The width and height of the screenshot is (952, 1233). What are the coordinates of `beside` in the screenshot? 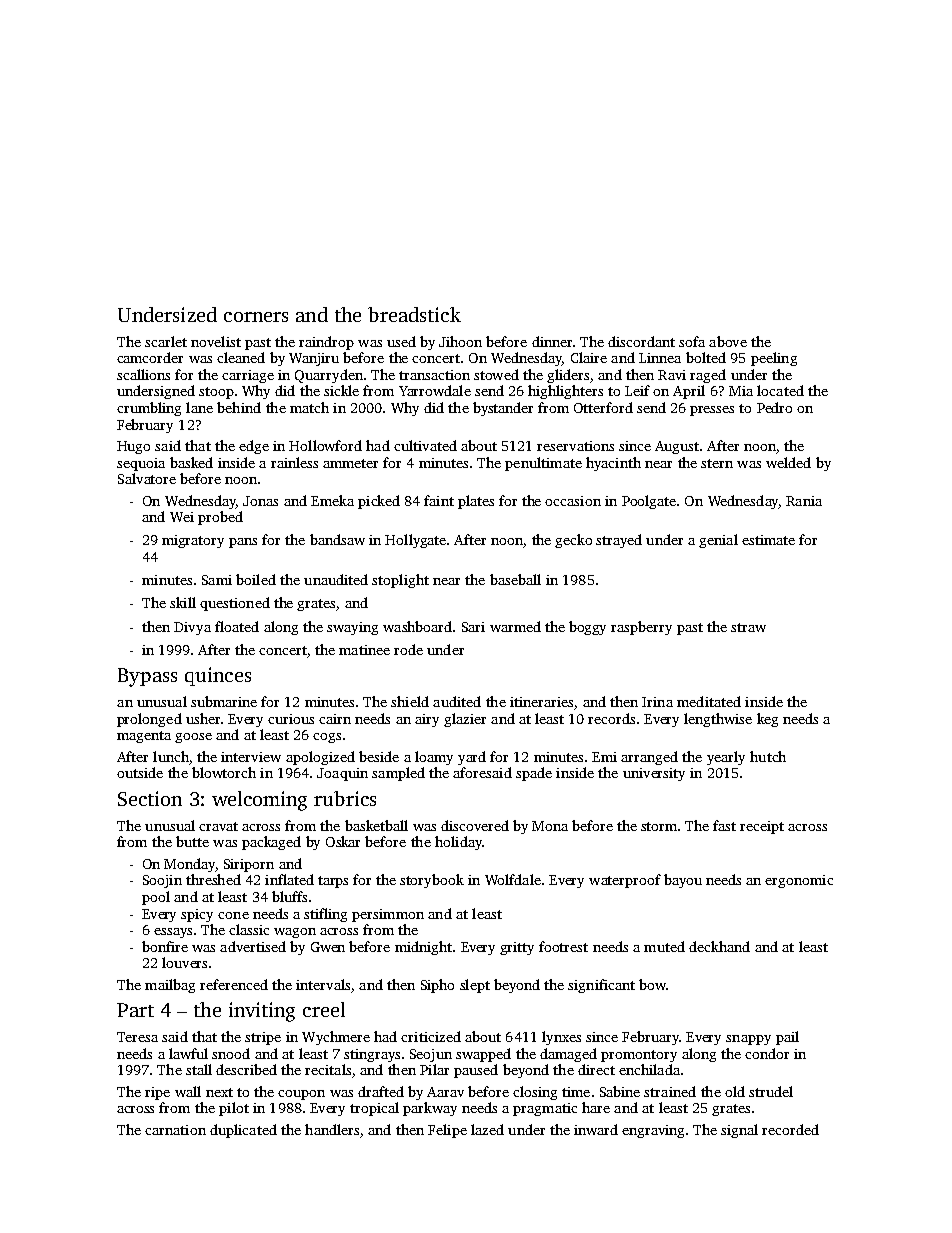 It's located at (379, 756).
